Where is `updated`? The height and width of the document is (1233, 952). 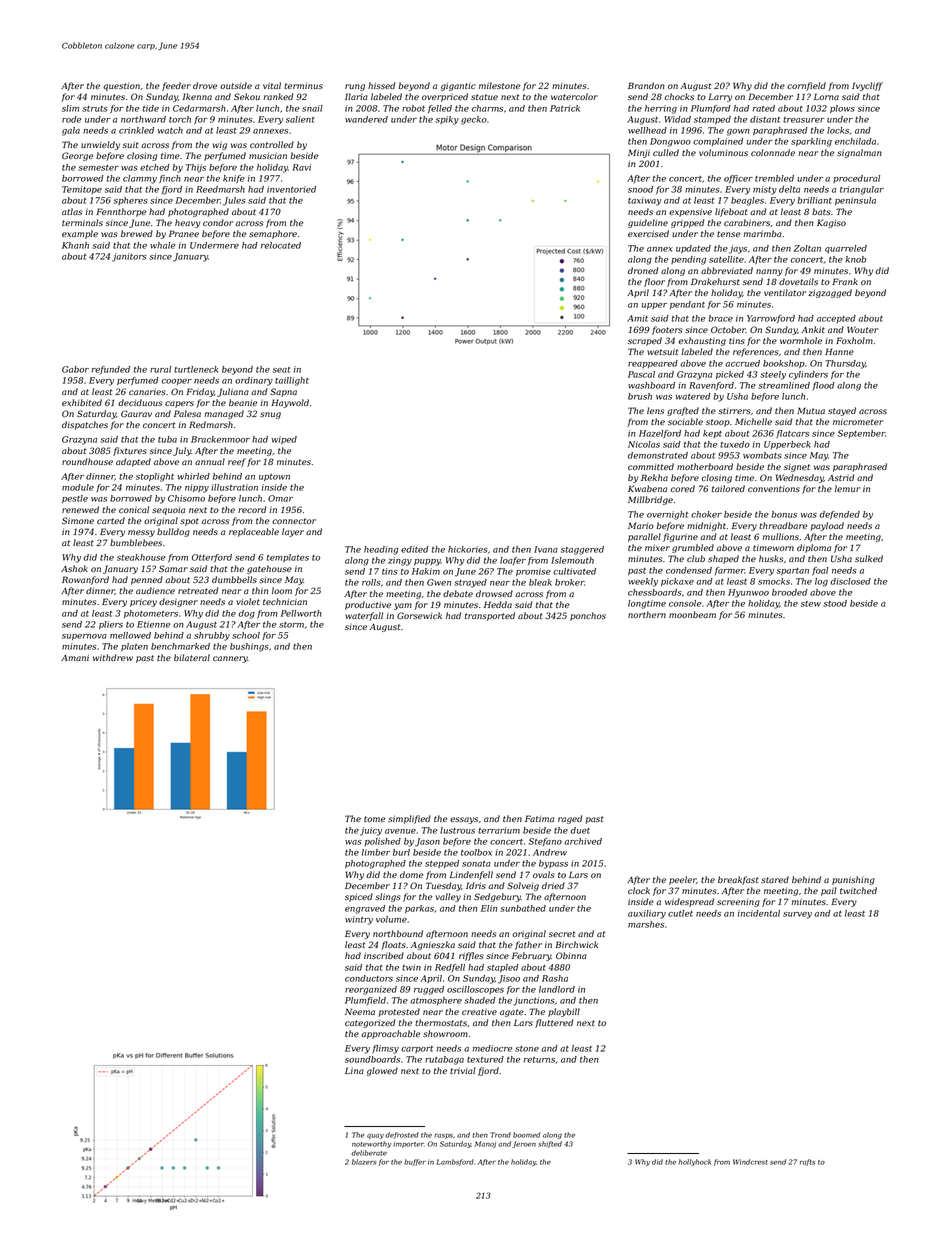 updated is located at coordinates (693, 249).
